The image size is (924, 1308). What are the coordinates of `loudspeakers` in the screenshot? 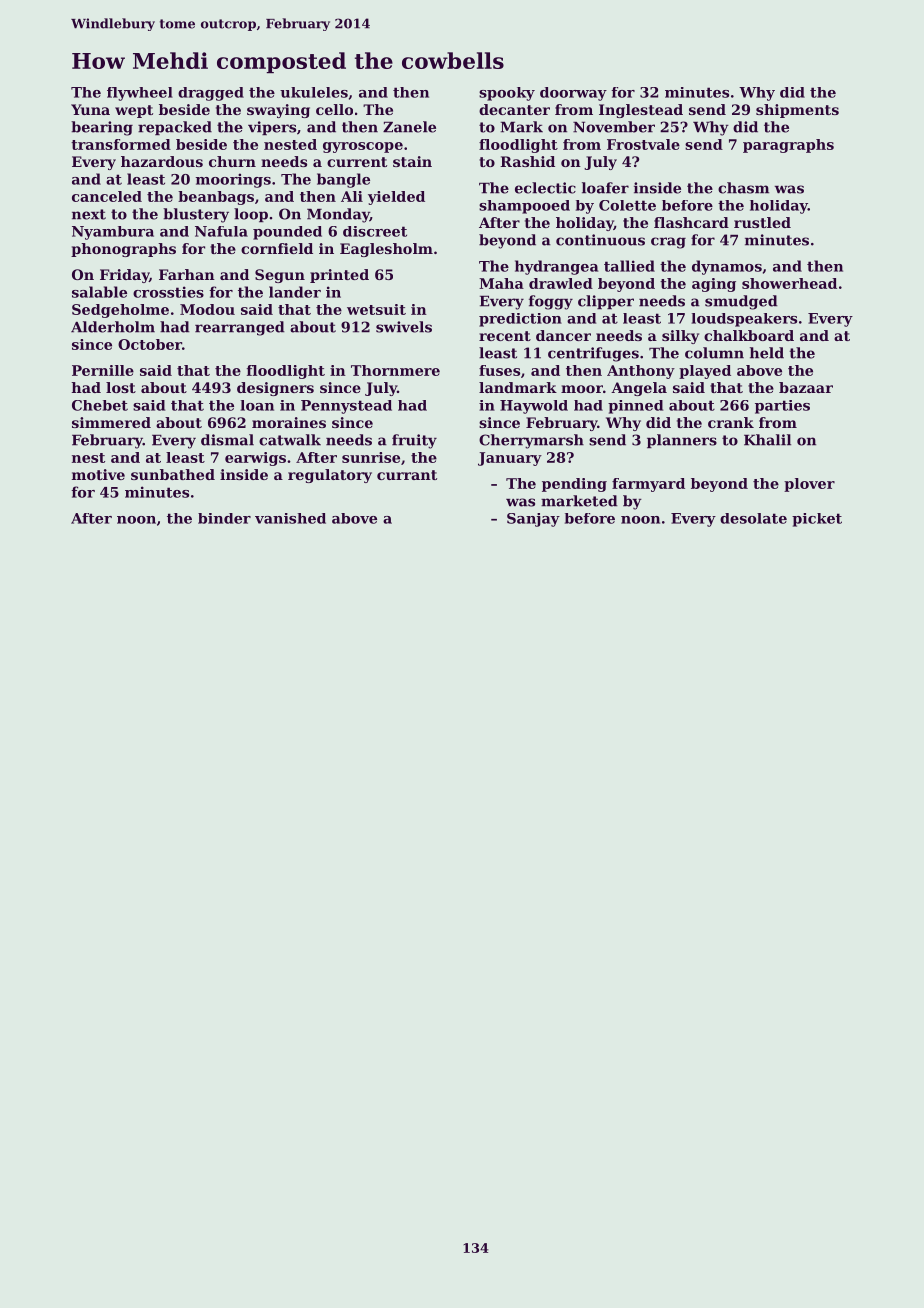 It's located at (744, 320).
